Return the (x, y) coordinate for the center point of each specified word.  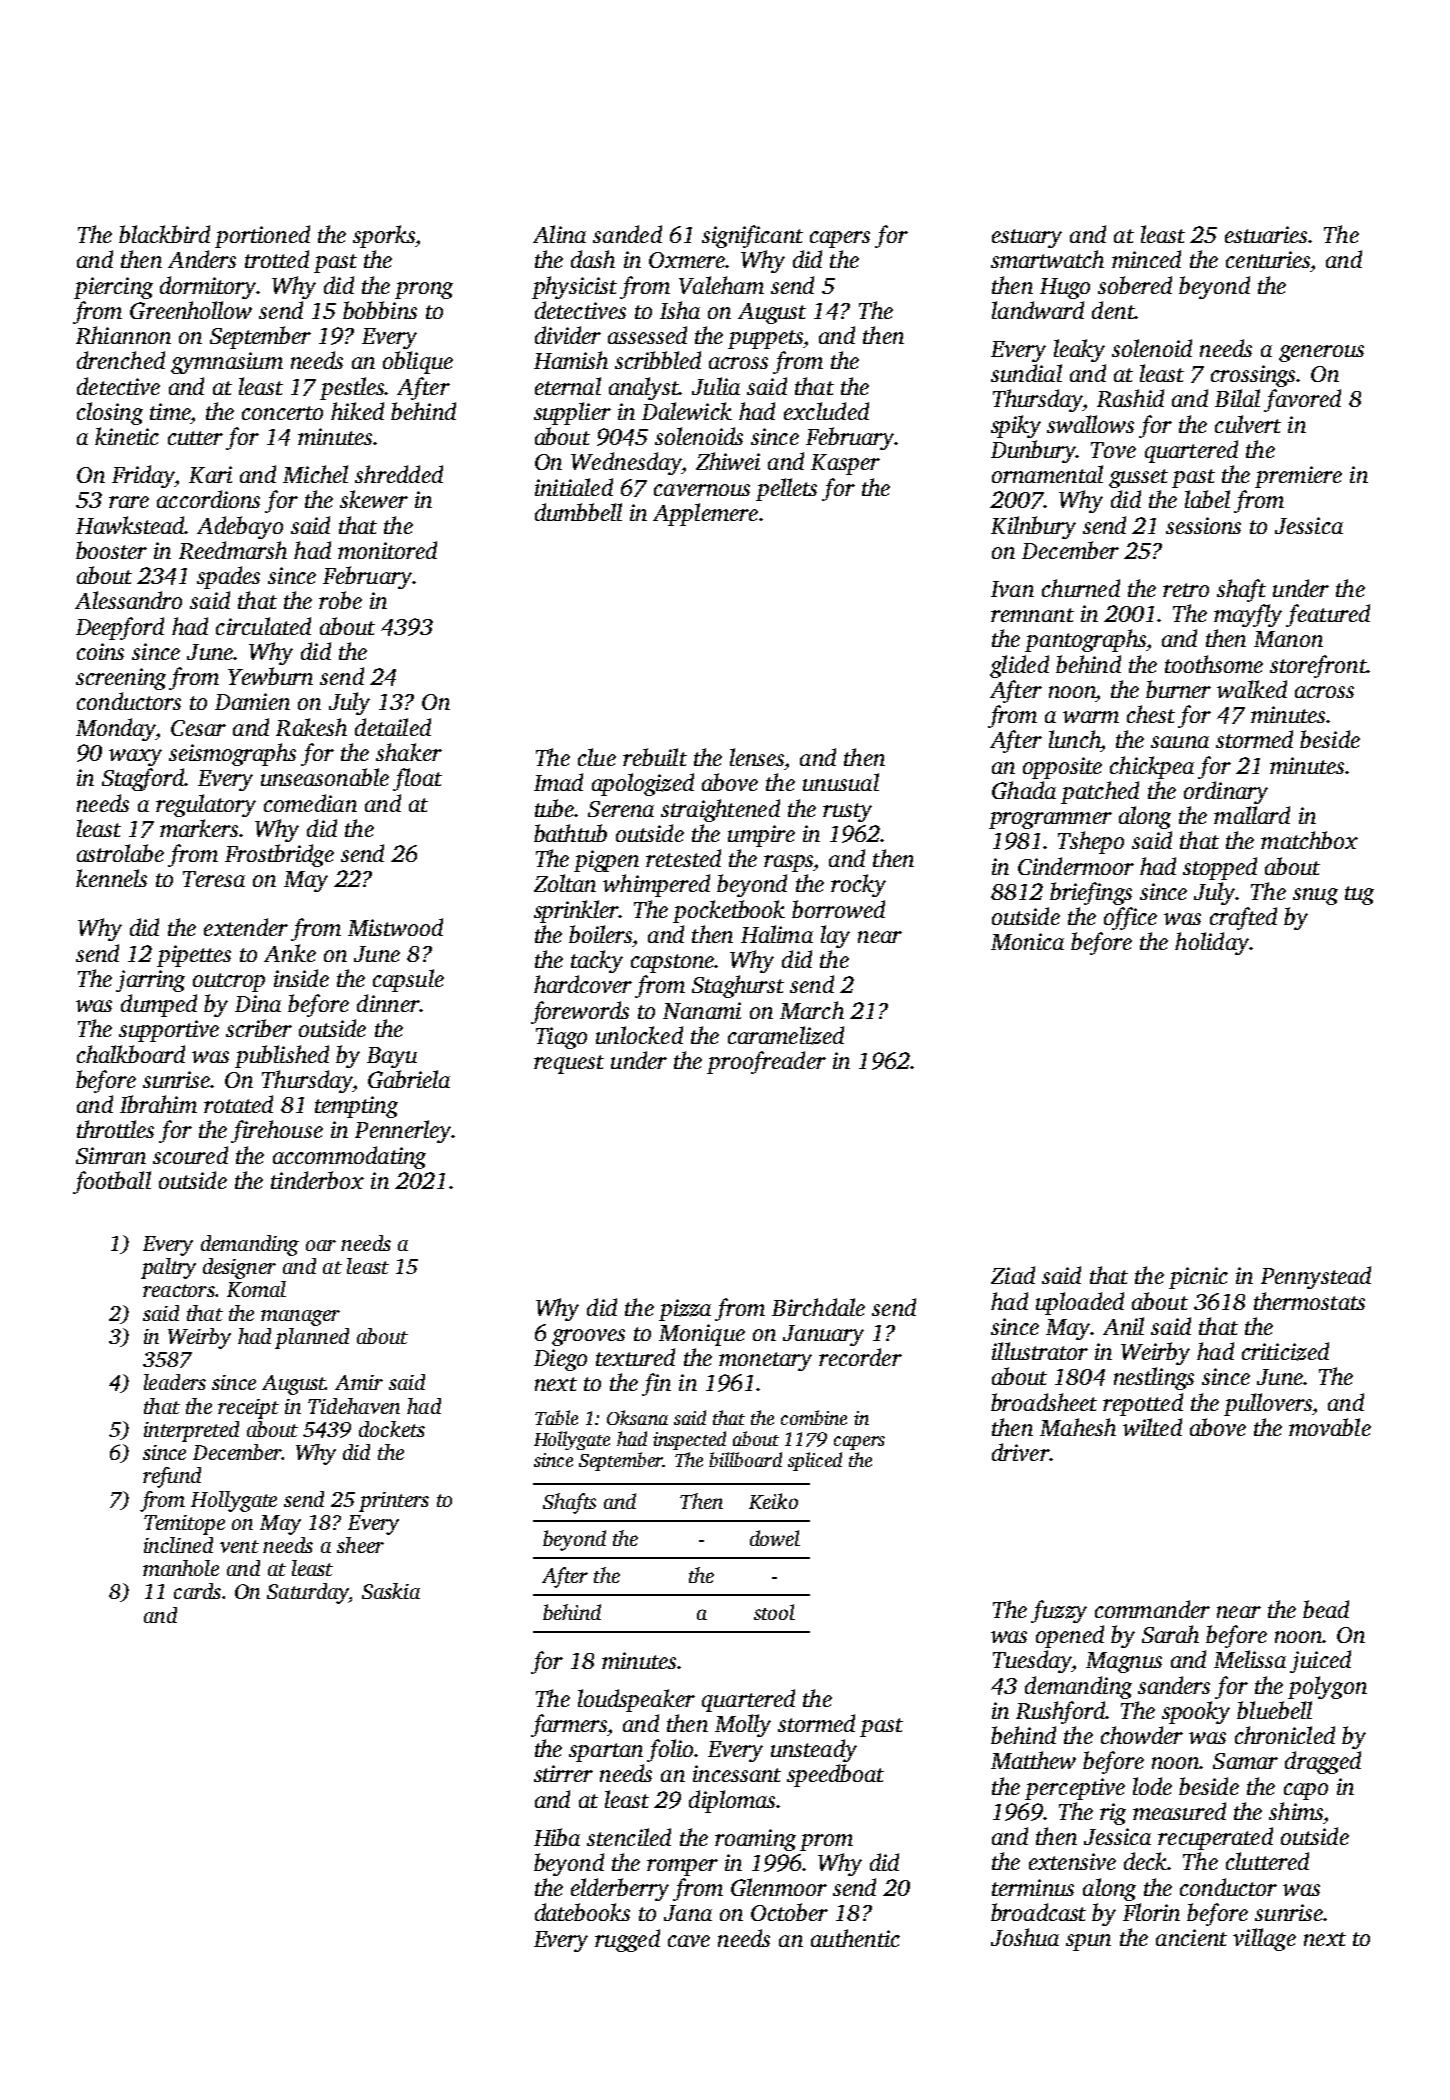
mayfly (1248, 615)
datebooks (582, 1912)
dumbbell (578, 512)
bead (1326, 1609)
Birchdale (818, 1307)
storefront (1318, 666)
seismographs (232, 754)
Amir (359, 1382)
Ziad (1013, 1275)
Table (556, 1417)
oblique (418, 362)
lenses (757, 757)
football (112, 1182)
